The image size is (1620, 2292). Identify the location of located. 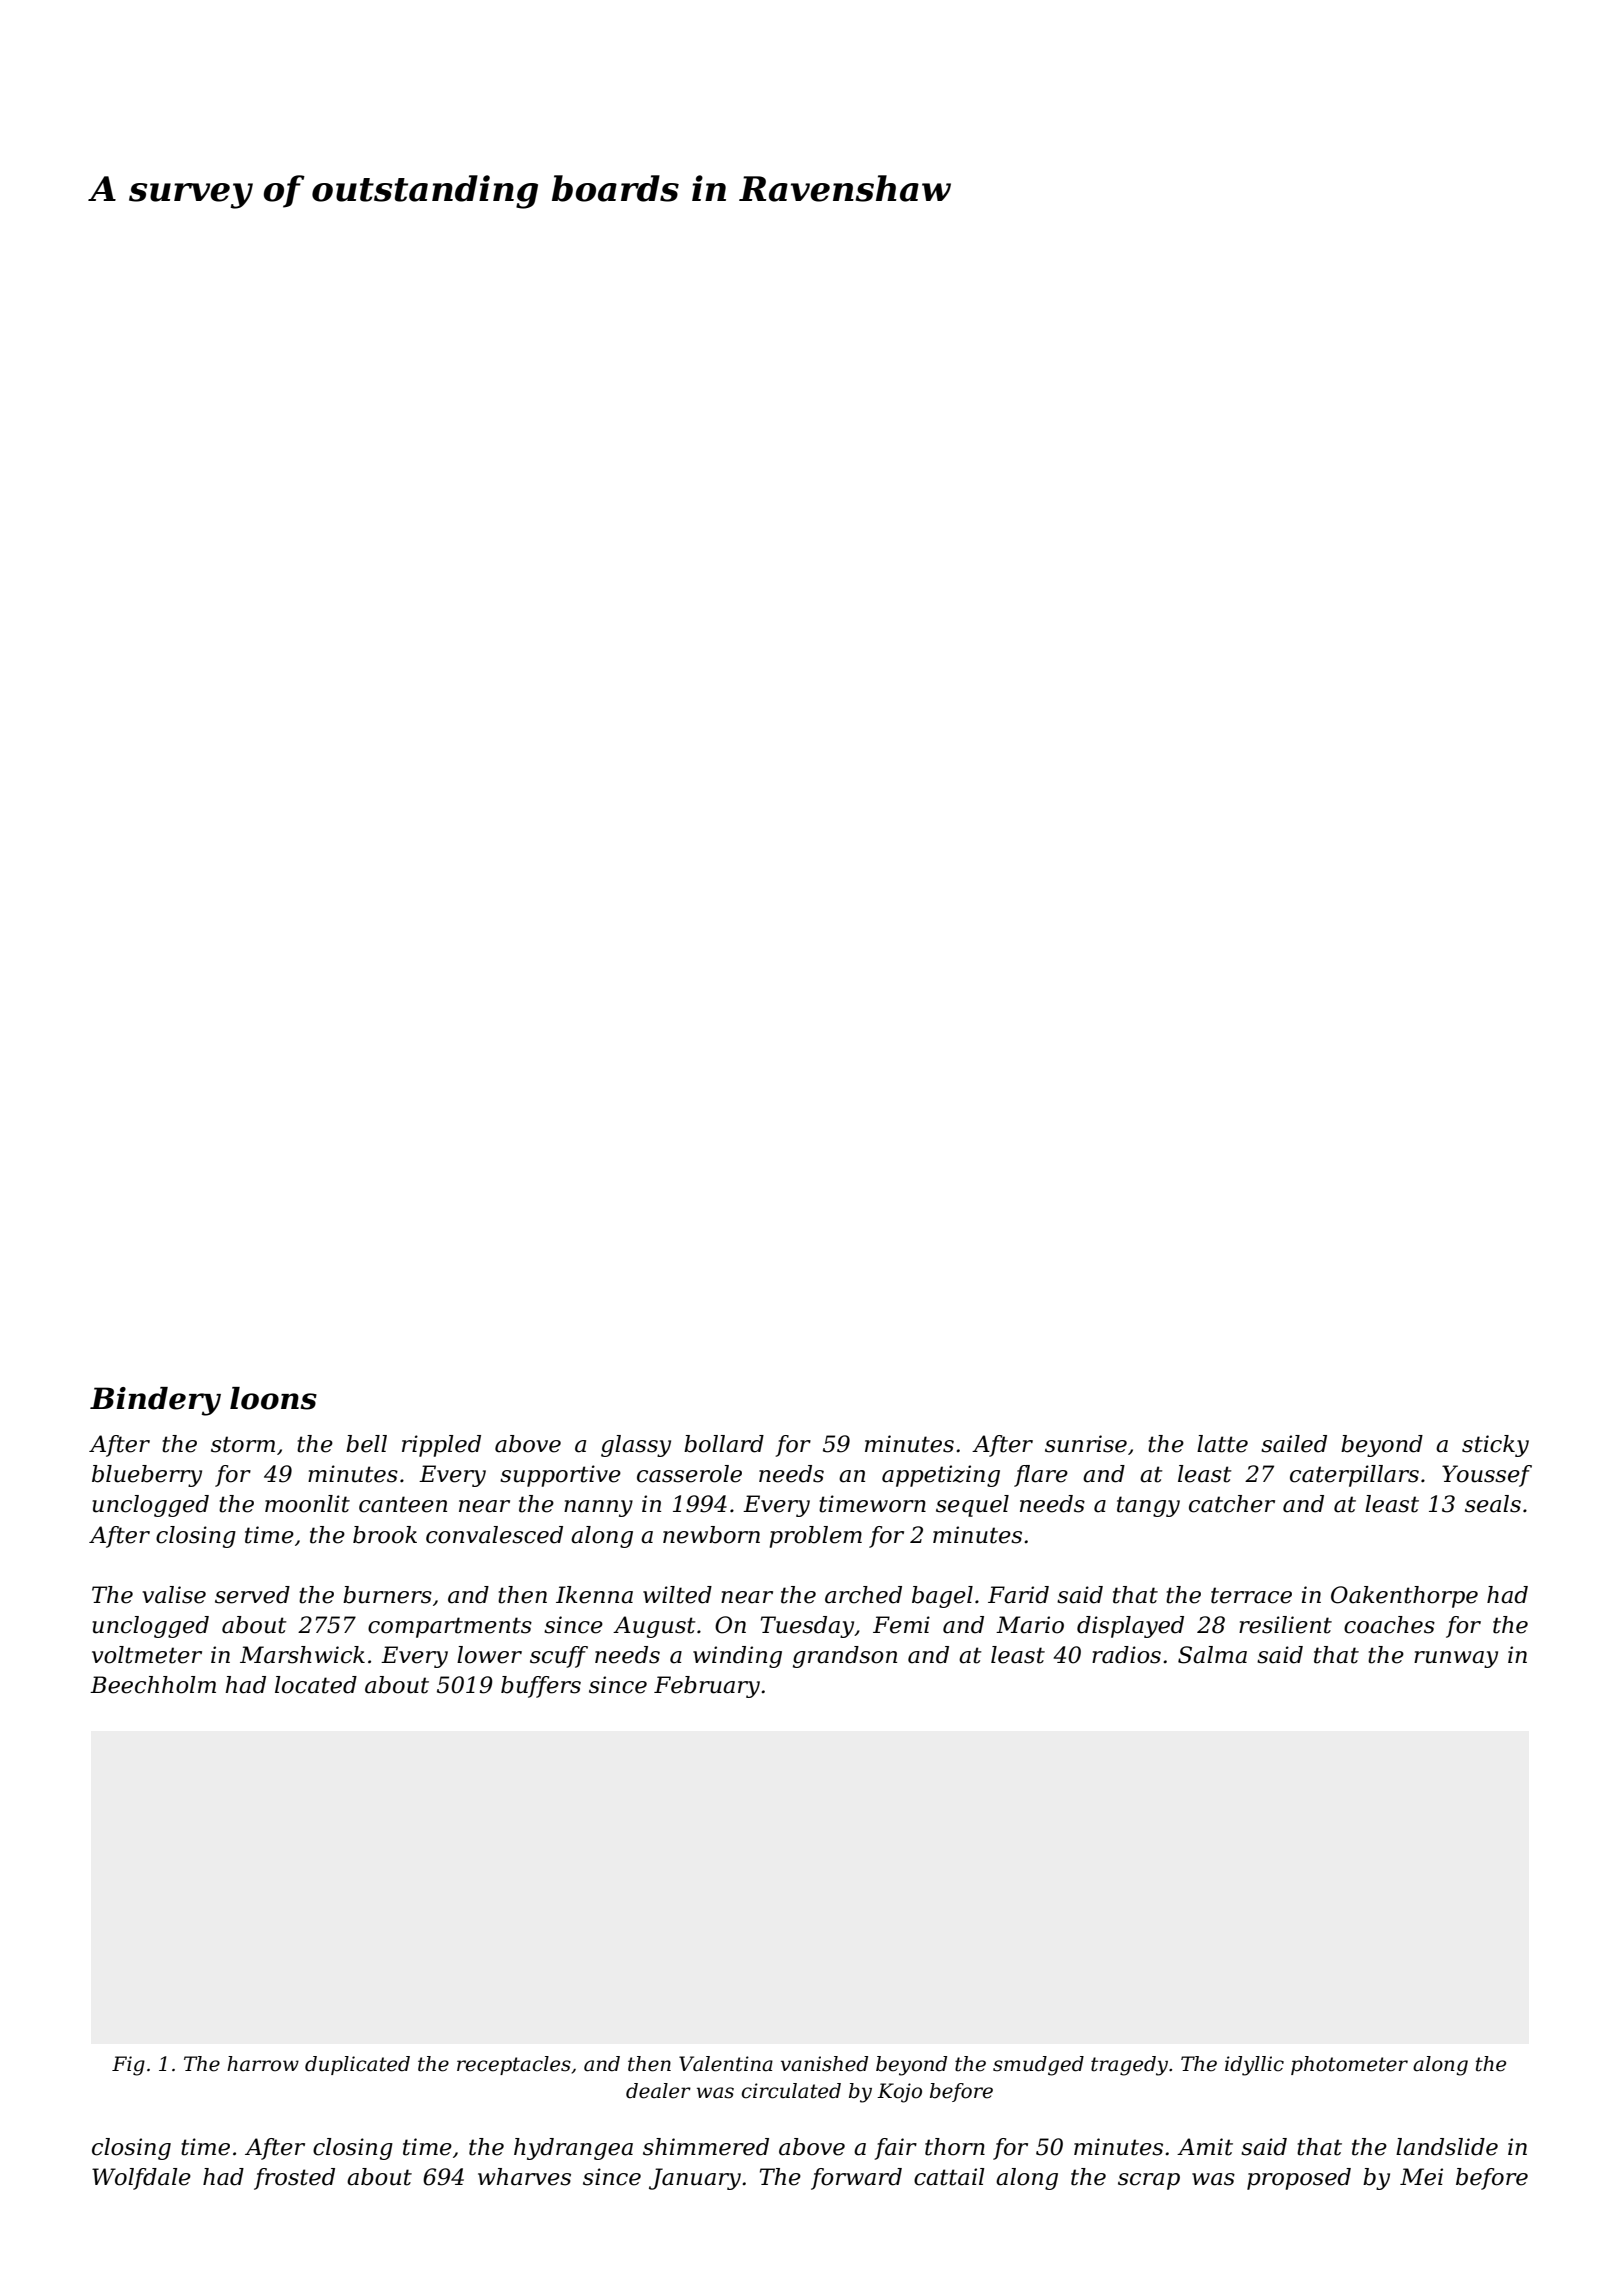
(316, 1685).
